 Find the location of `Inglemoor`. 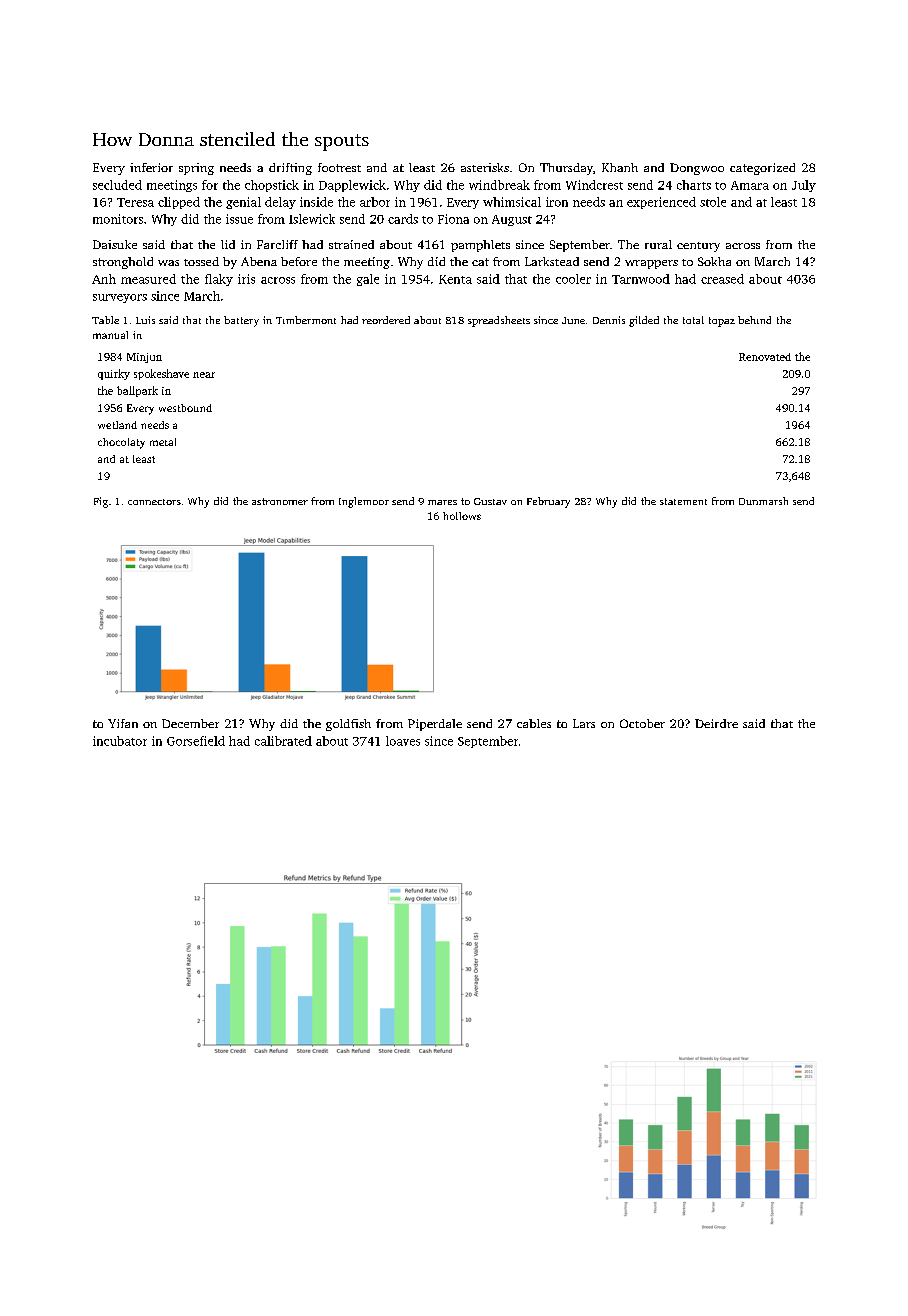

Inglemoor is located at coordinates (364, 502).
